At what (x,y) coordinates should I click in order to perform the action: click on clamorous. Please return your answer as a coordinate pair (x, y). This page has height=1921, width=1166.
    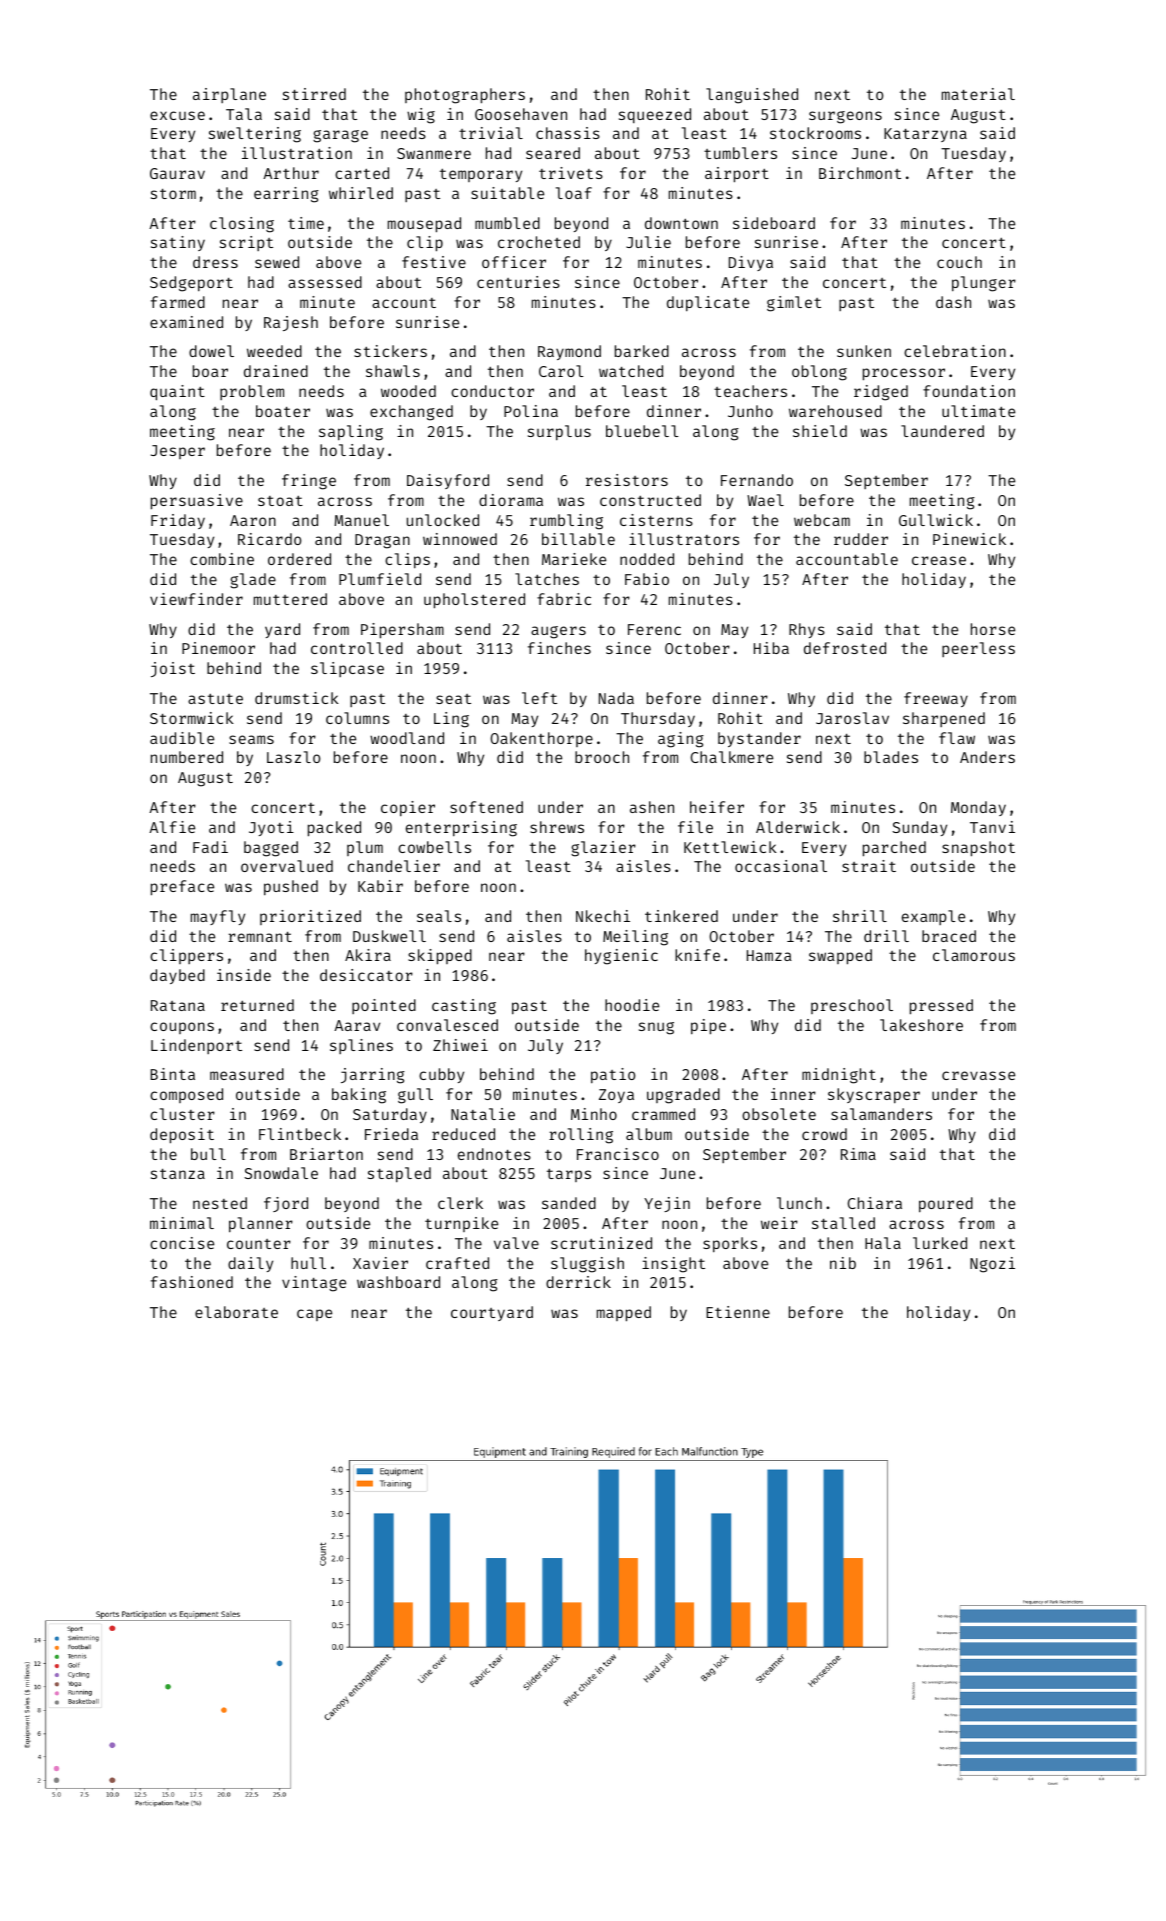
    Looking at the image, I should click on (974, 955).
